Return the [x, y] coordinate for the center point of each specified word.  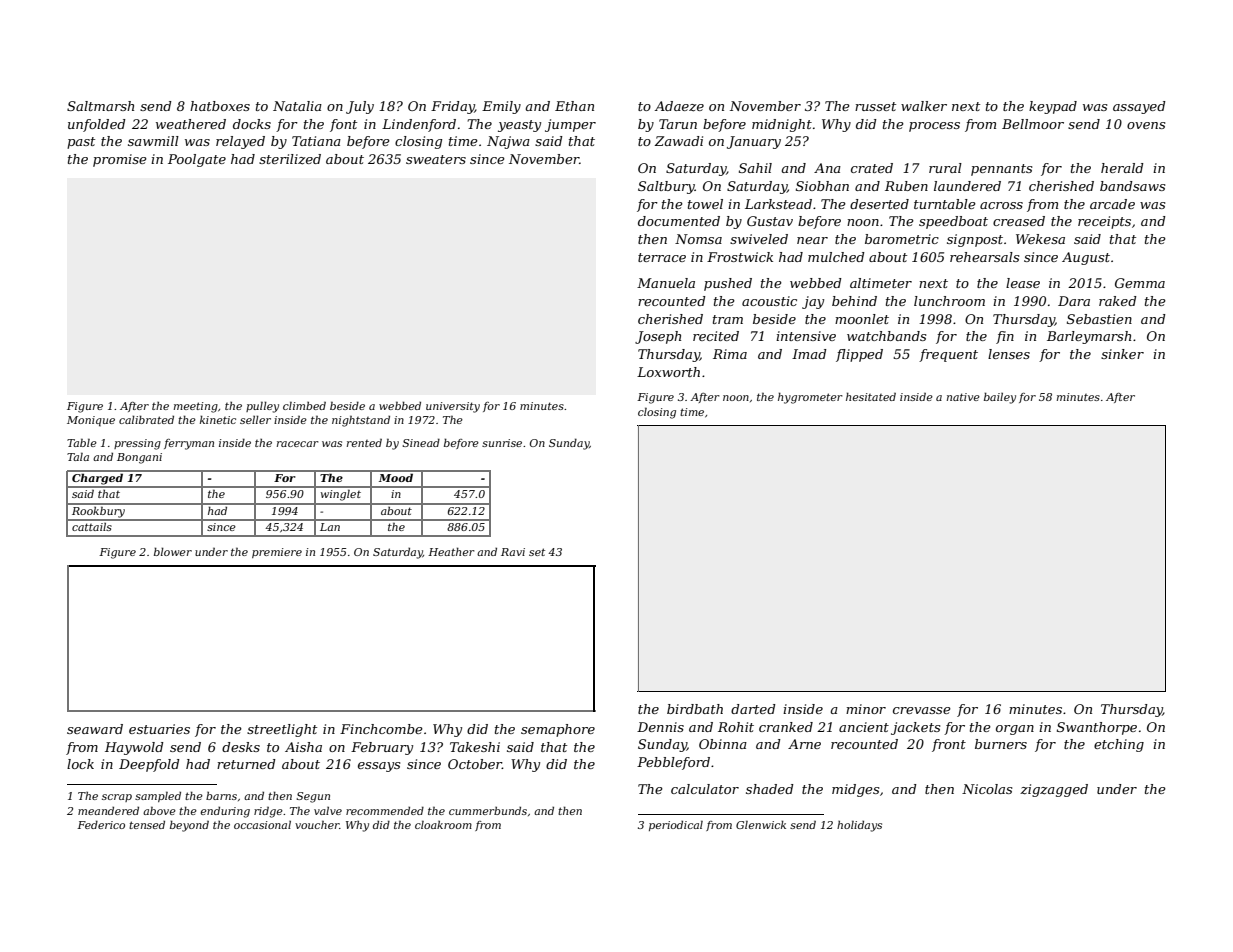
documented [679, 221]
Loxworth [668, 372]
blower [173, 551]
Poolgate [197, 160]
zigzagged [1054, 790]
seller [255, 419]
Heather [451, 551]
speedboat [953, 222]
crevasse [922, 710]
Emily [501, 107]
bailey [1000, 398]
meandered [108, 810]
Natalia [297, 106]
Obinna [723, 744]
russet [875, 106]
